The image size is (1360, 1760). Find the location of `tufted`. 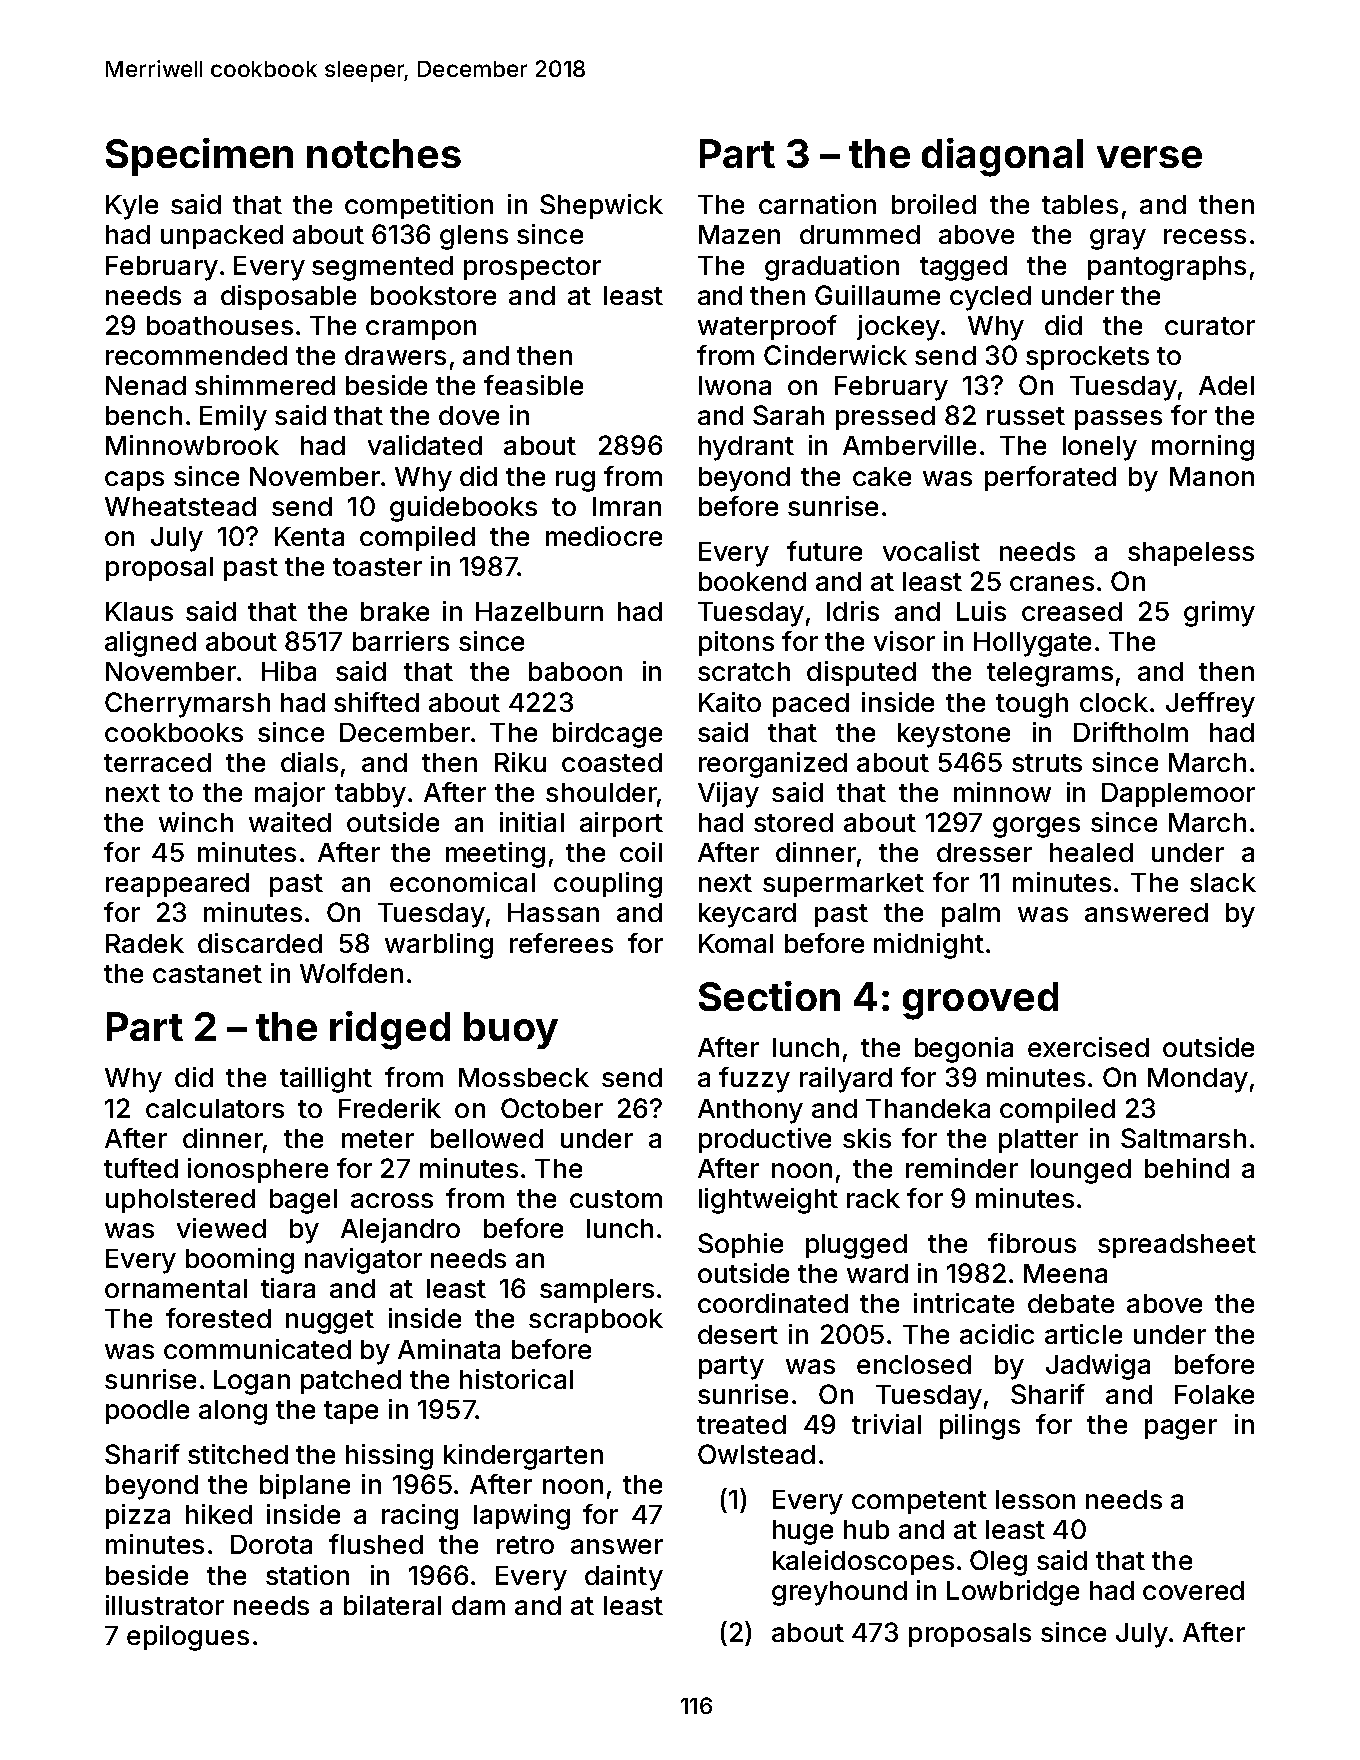

tufted is located at coordinates (141, 1168).
